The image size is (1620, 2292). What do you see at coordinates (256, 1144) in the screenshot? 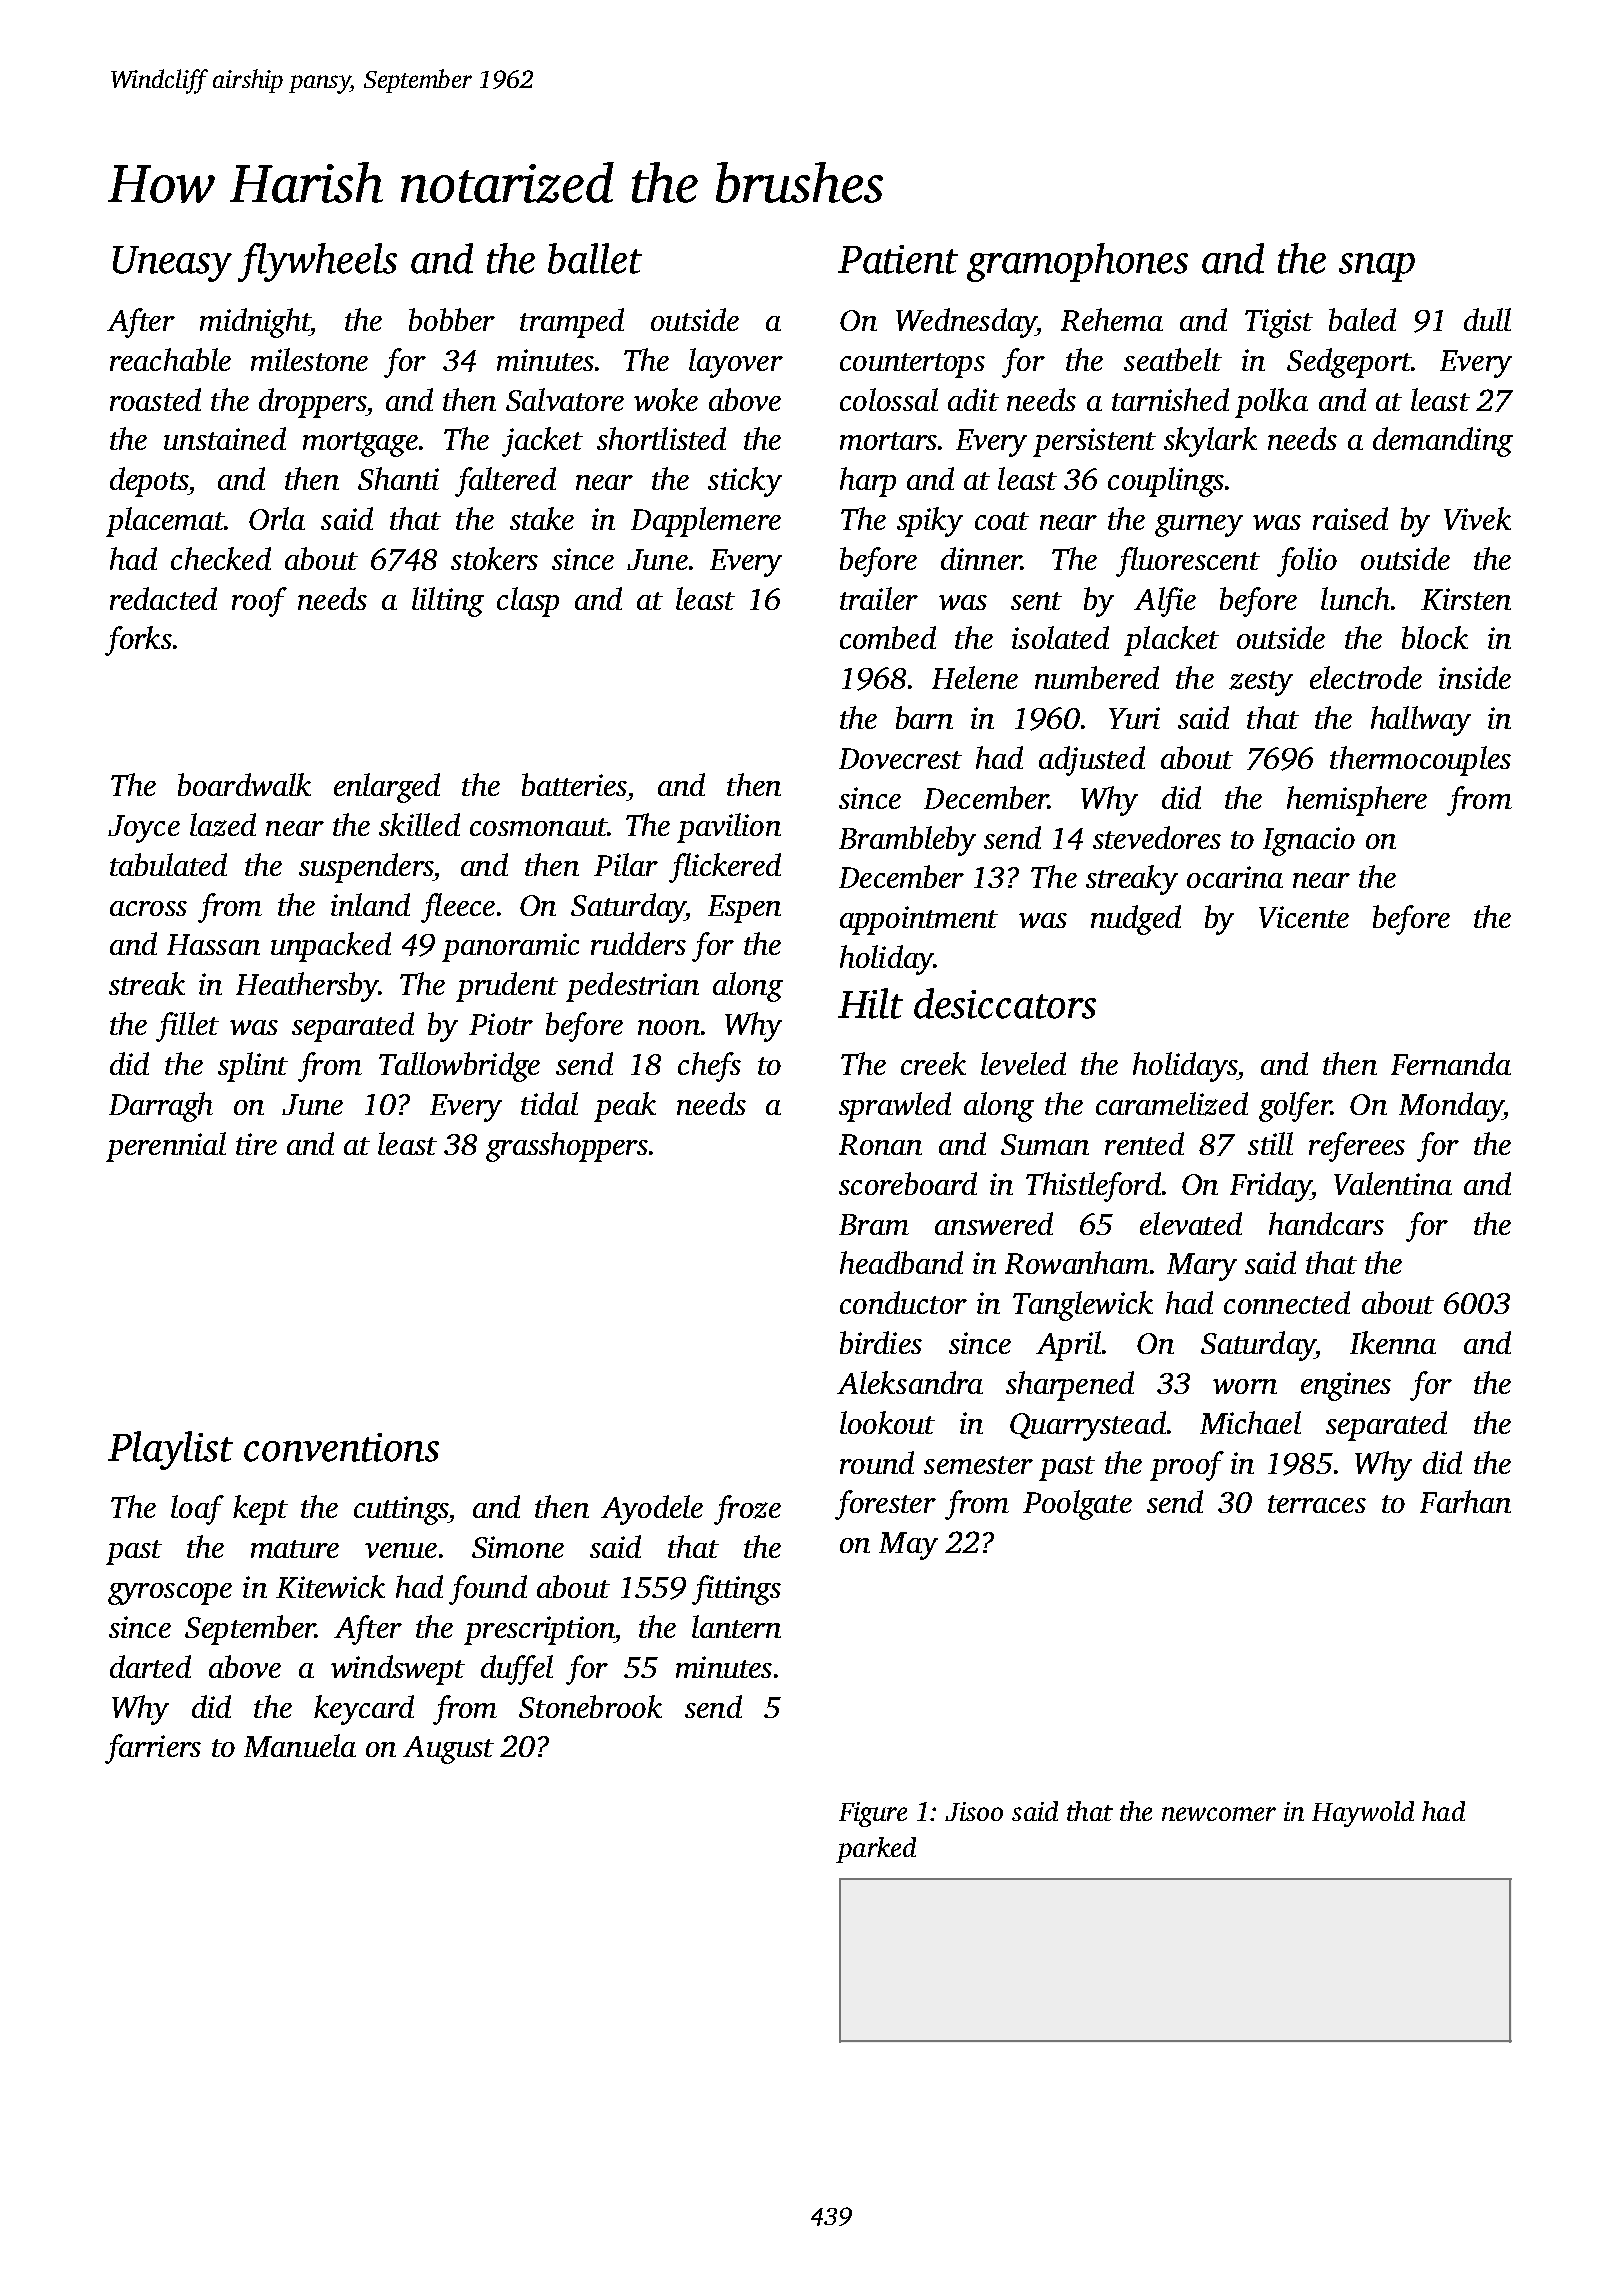
I see `tire` at bounding box center [256, 1144].
